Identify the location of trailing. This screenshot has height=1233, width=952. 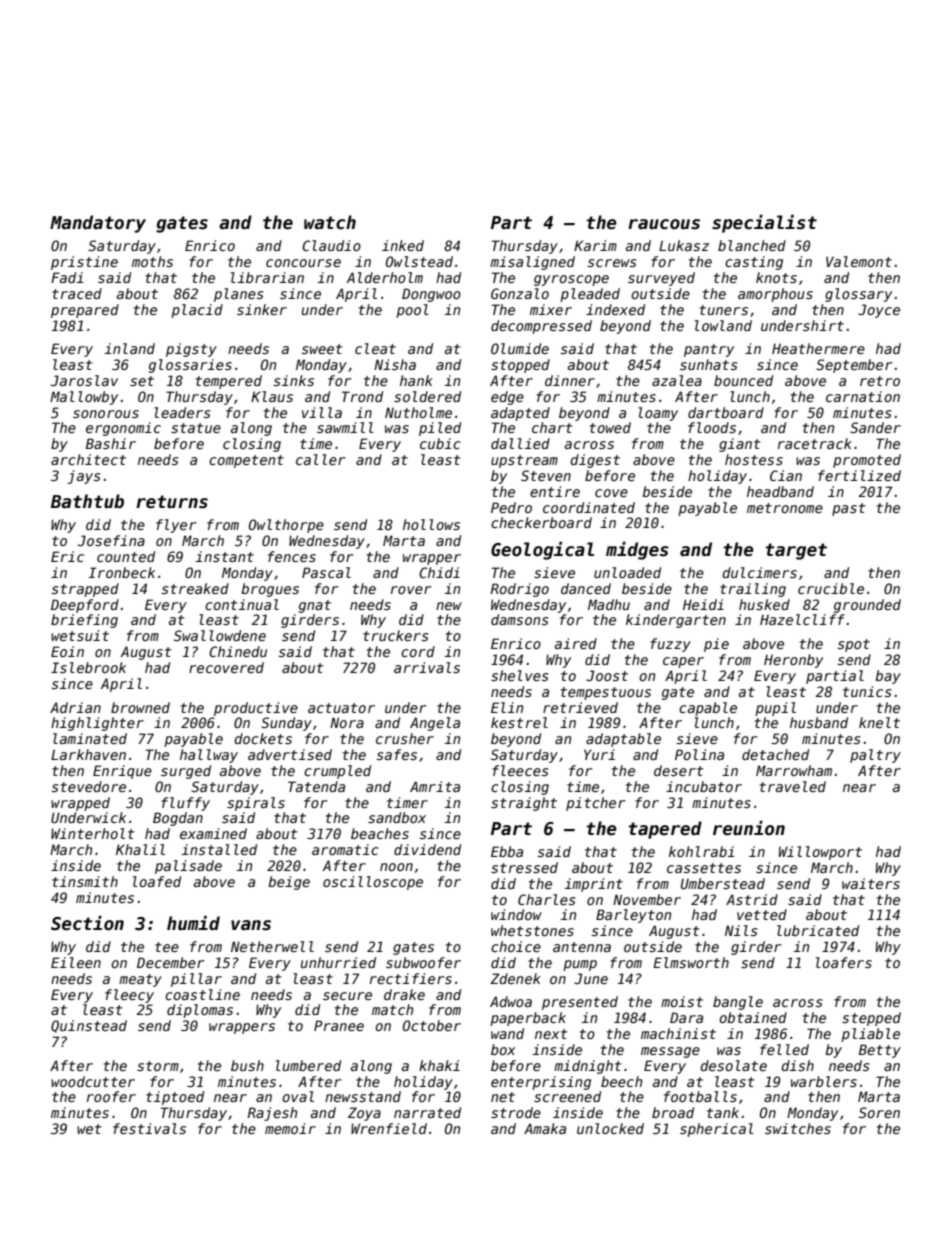
(753, 590).
